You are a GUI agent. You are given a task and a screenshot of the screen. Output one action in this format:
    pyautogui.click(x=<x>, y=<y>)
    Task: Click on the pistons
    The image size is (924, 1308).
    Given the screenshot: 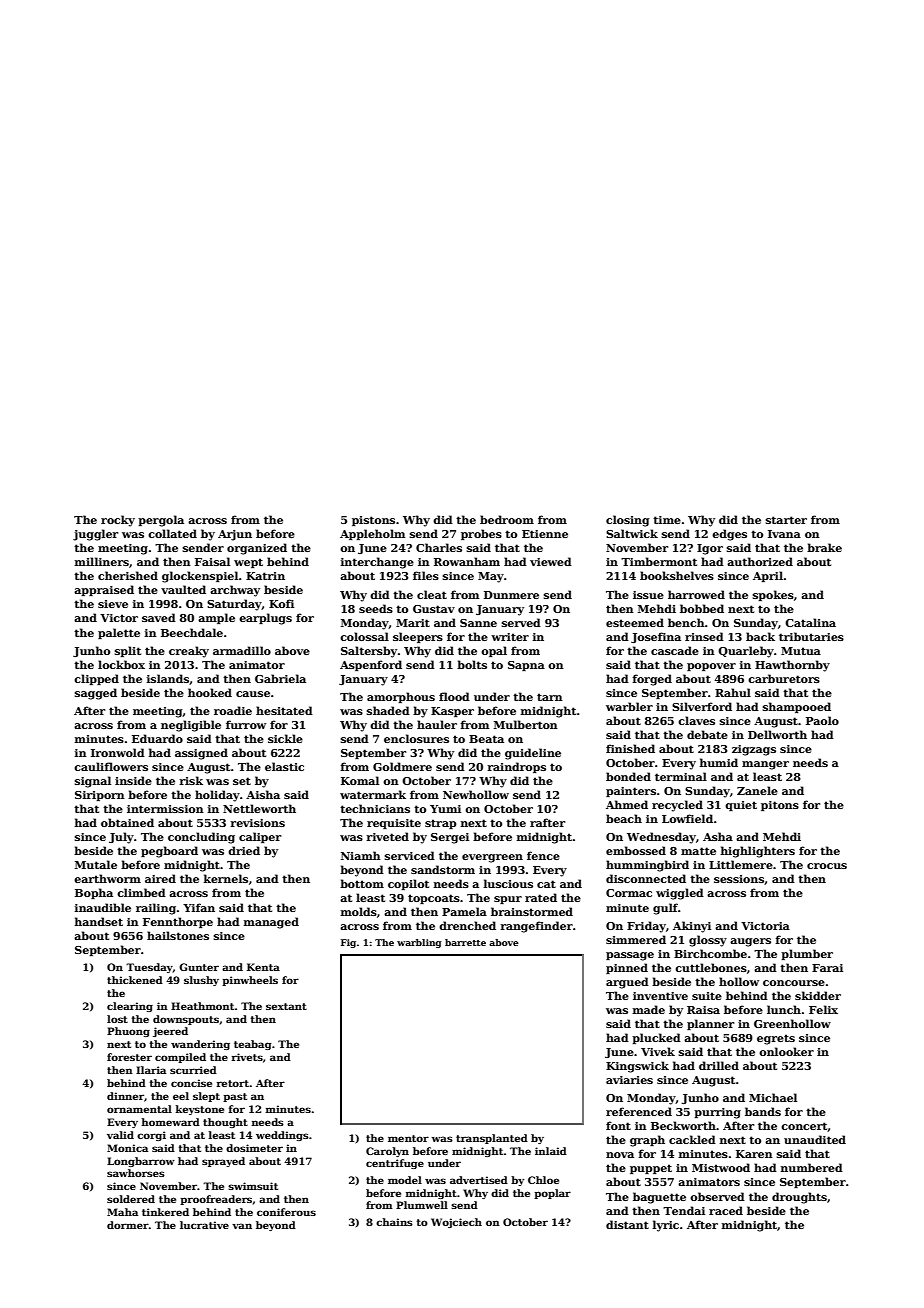 What is the action you would take?
    pyautogui.click(x=373, y=521)
